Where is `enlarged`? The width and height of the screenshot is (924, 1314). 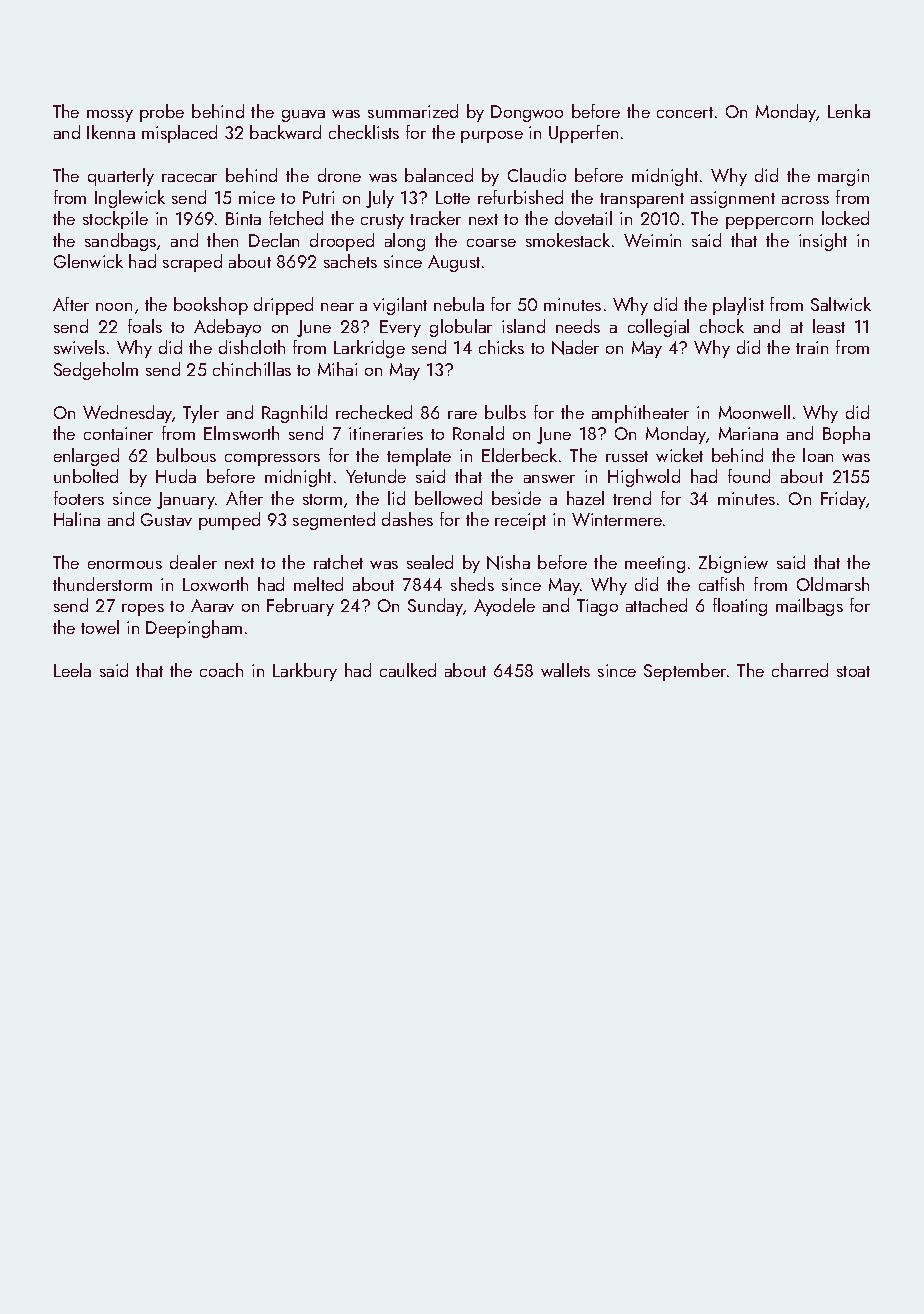
enlarged is located at coordinates (86, 457).
